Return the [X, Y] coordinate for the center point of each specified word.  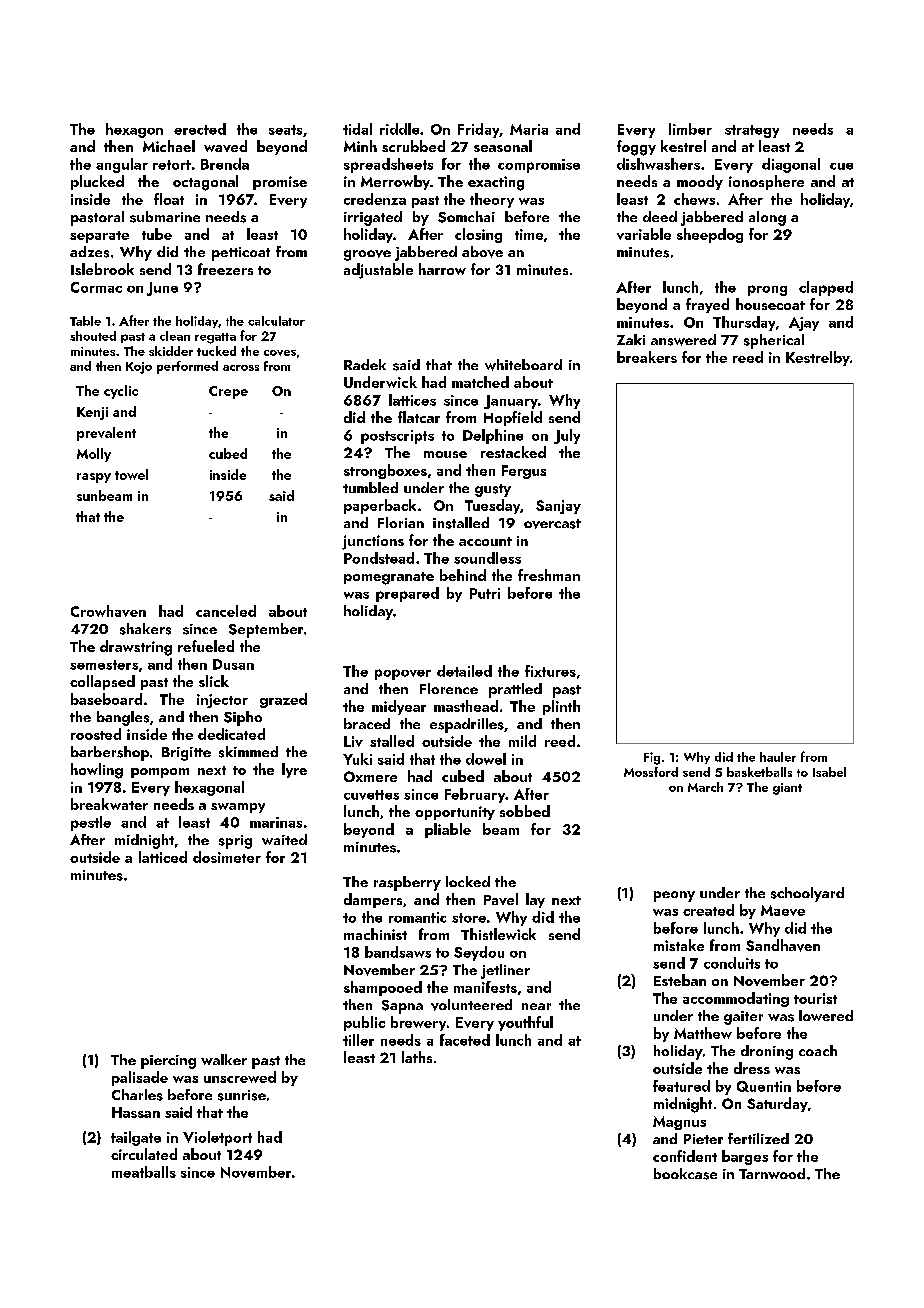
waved [225, 146]
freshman [549, 575]
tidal [357, 129]
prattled [515, 690]
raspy [94, 478]
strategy [752, 131]
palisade [140, 1078]
